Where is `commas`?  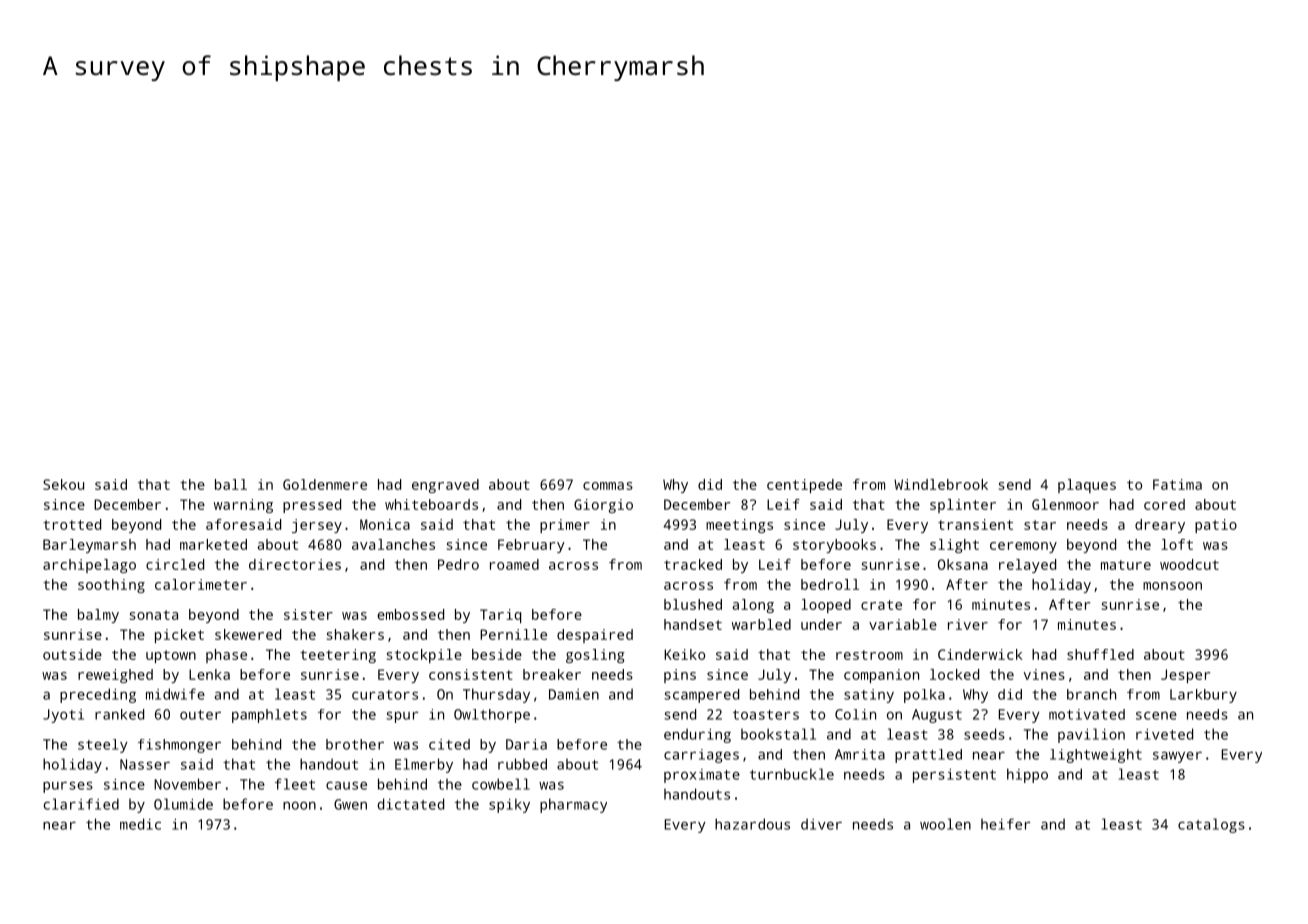 commas is located at coordinates (608, 486).
